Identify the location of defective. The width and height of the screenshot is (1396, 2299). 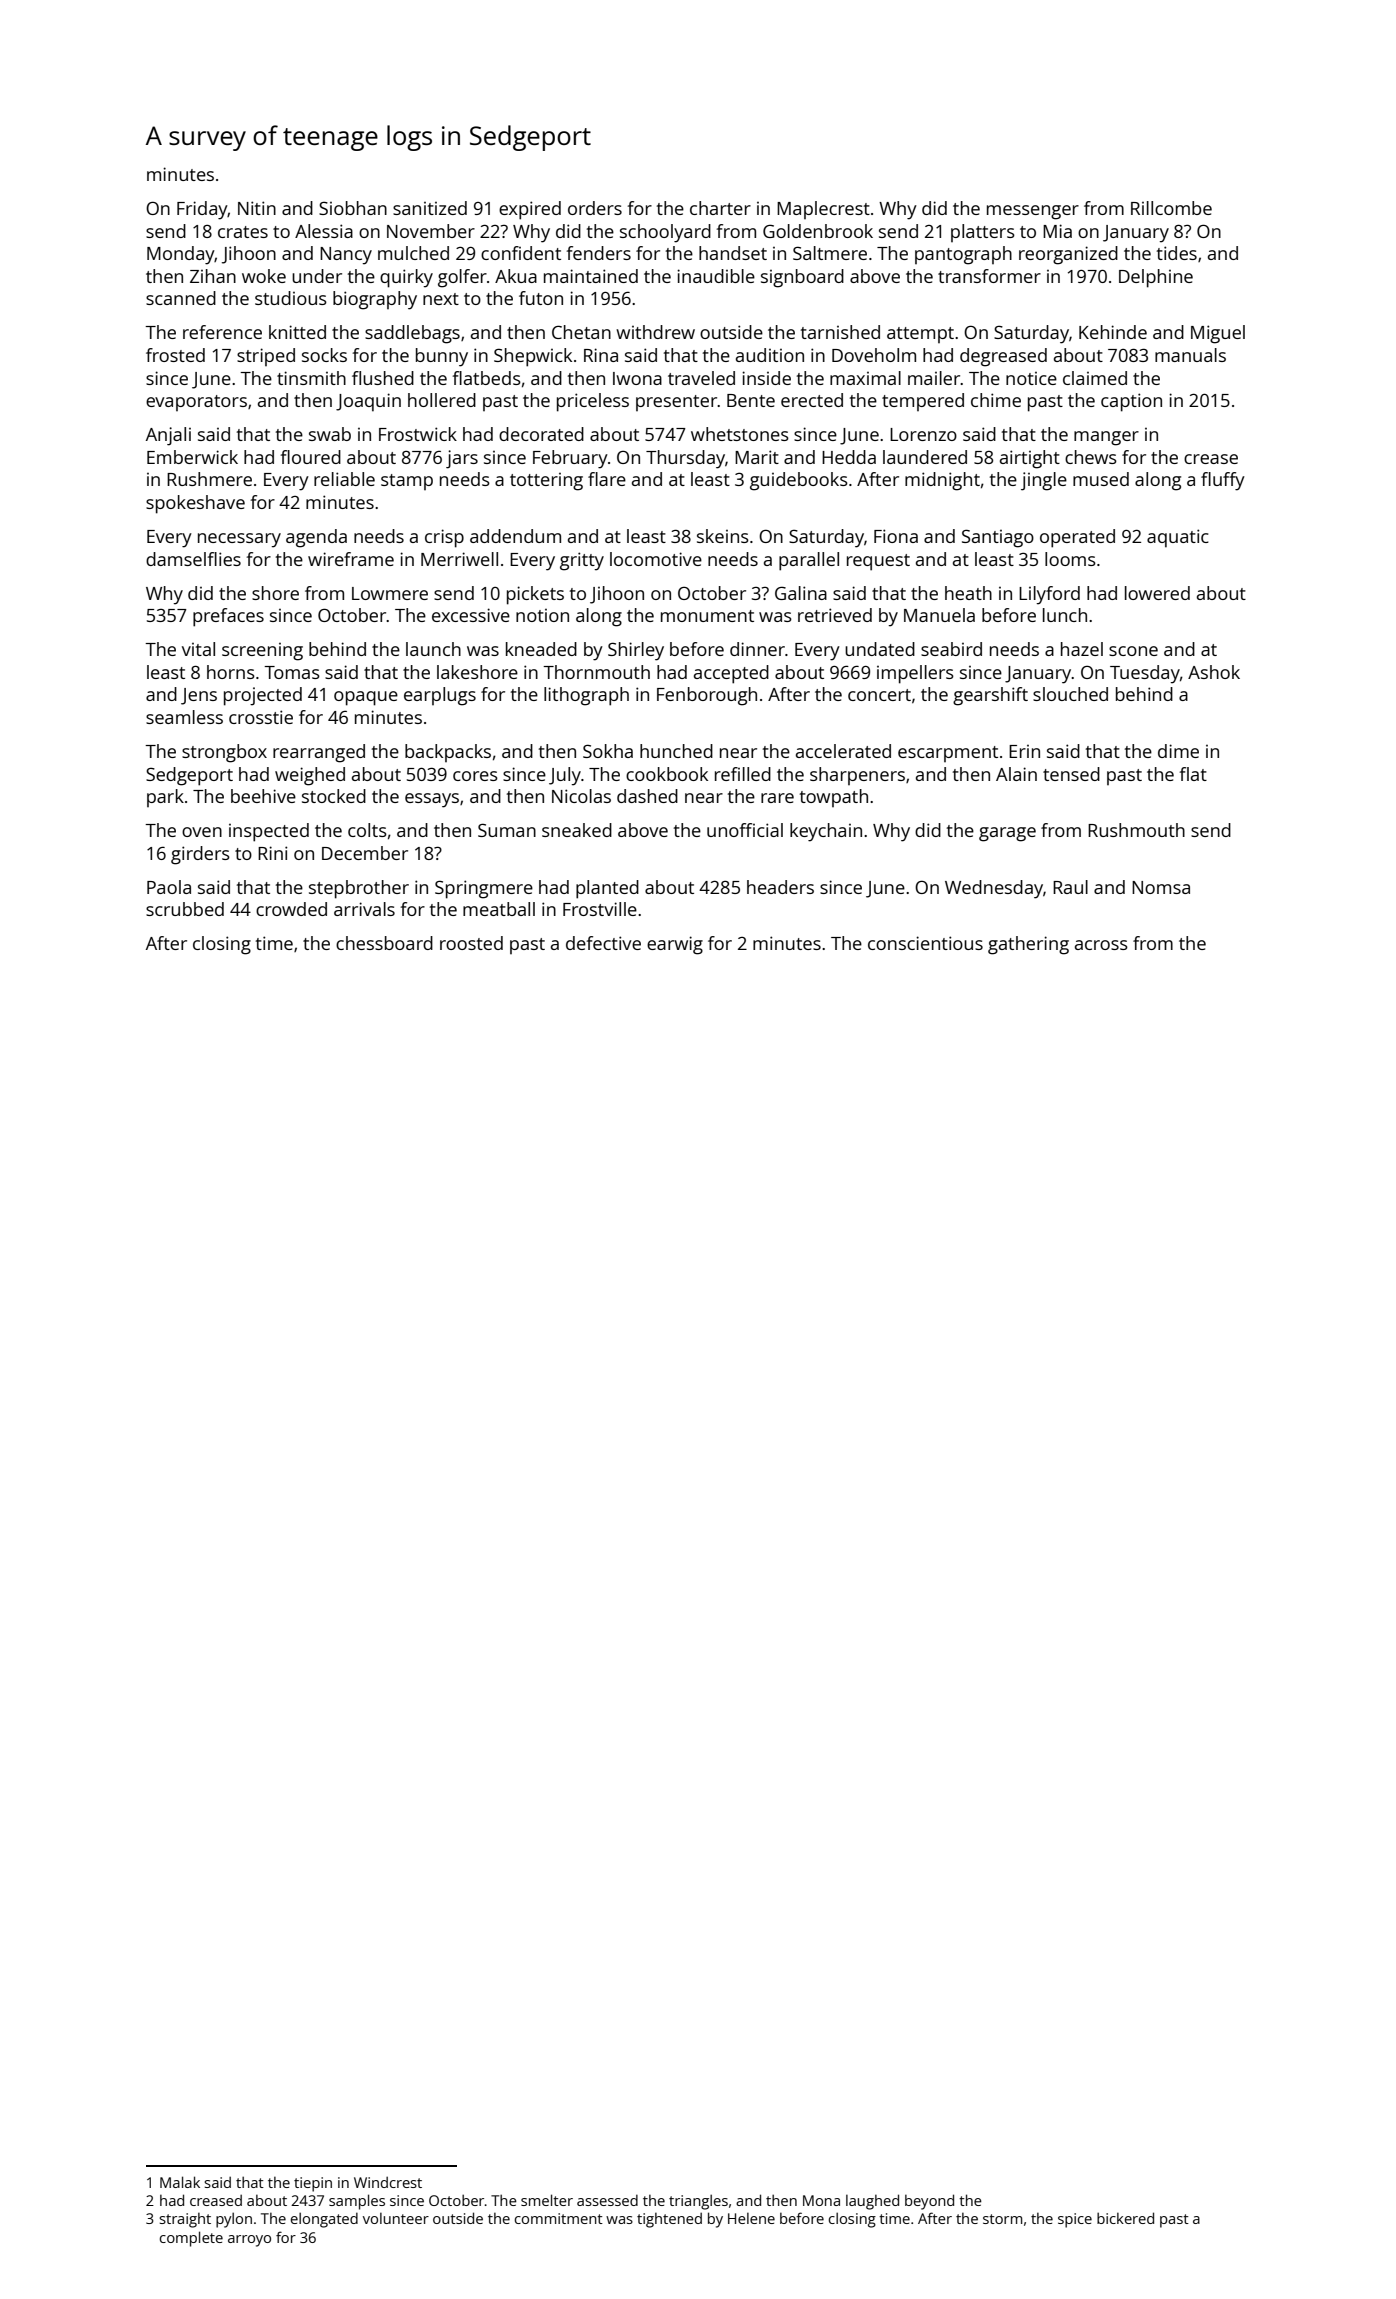
(603, 943).
